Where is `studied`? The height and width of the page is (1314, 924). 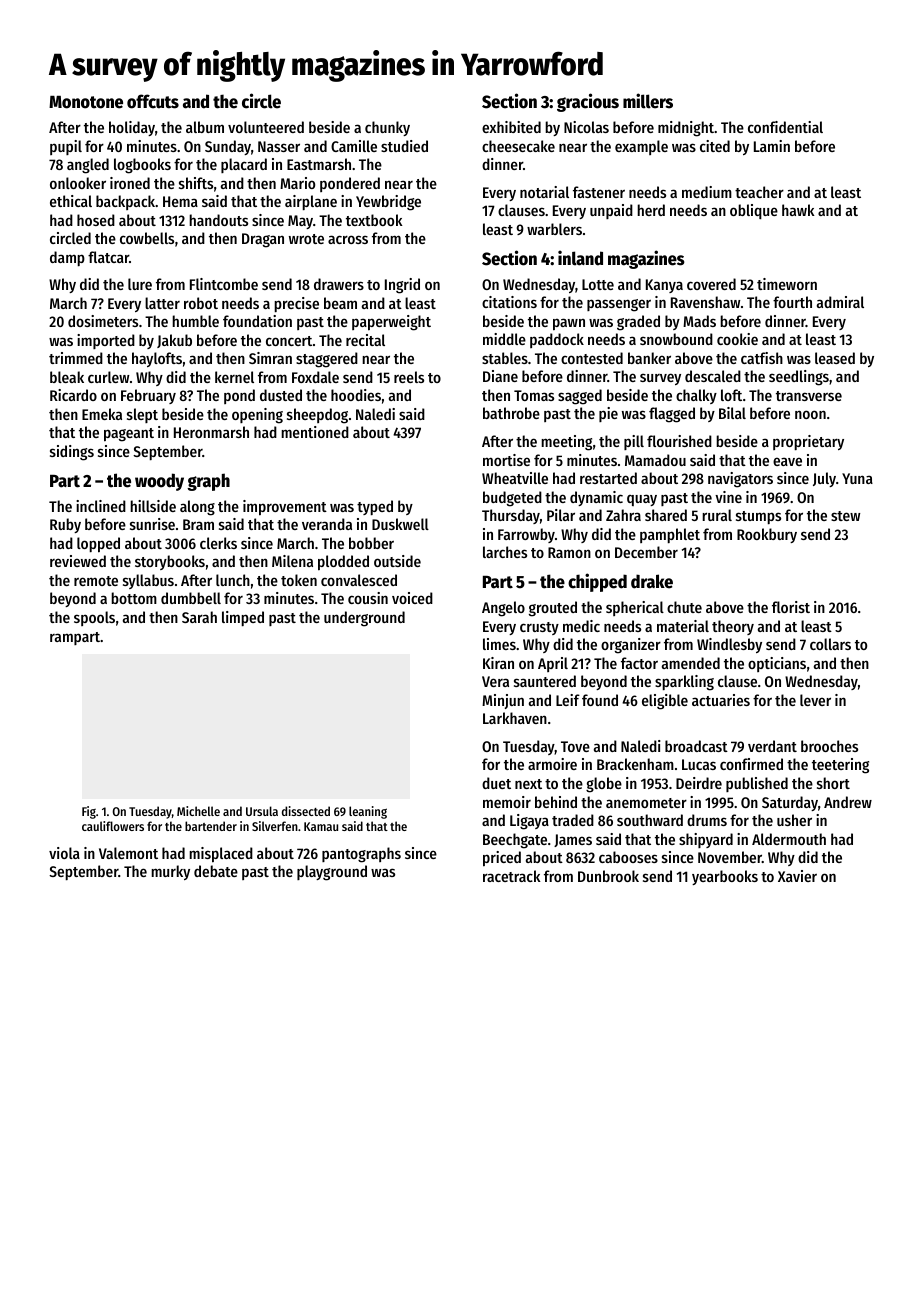
studied is located at coordinates (404, 146).
